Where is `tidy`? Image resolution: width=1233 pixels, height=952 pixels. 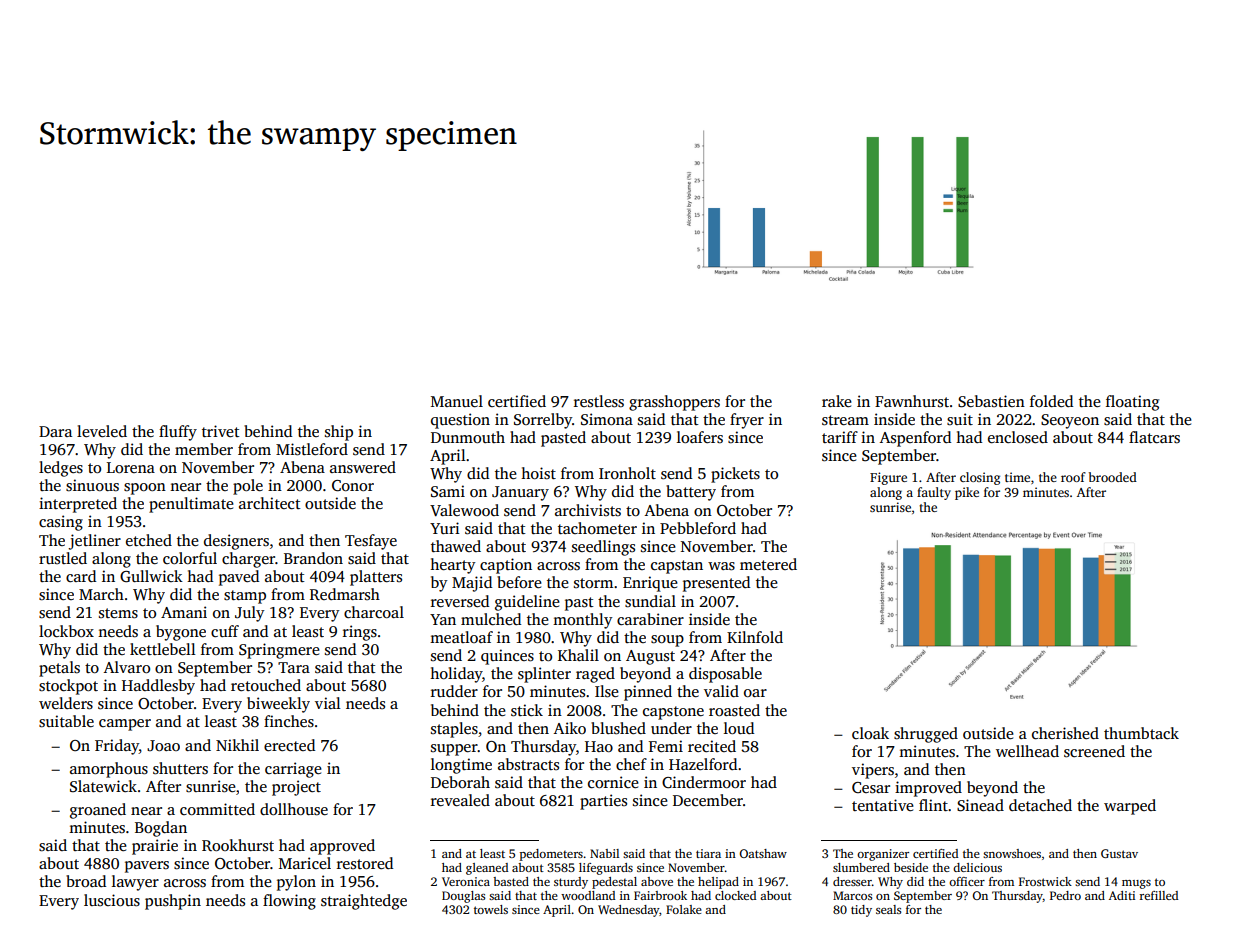 tidy is located at coordinates (861, 911).
